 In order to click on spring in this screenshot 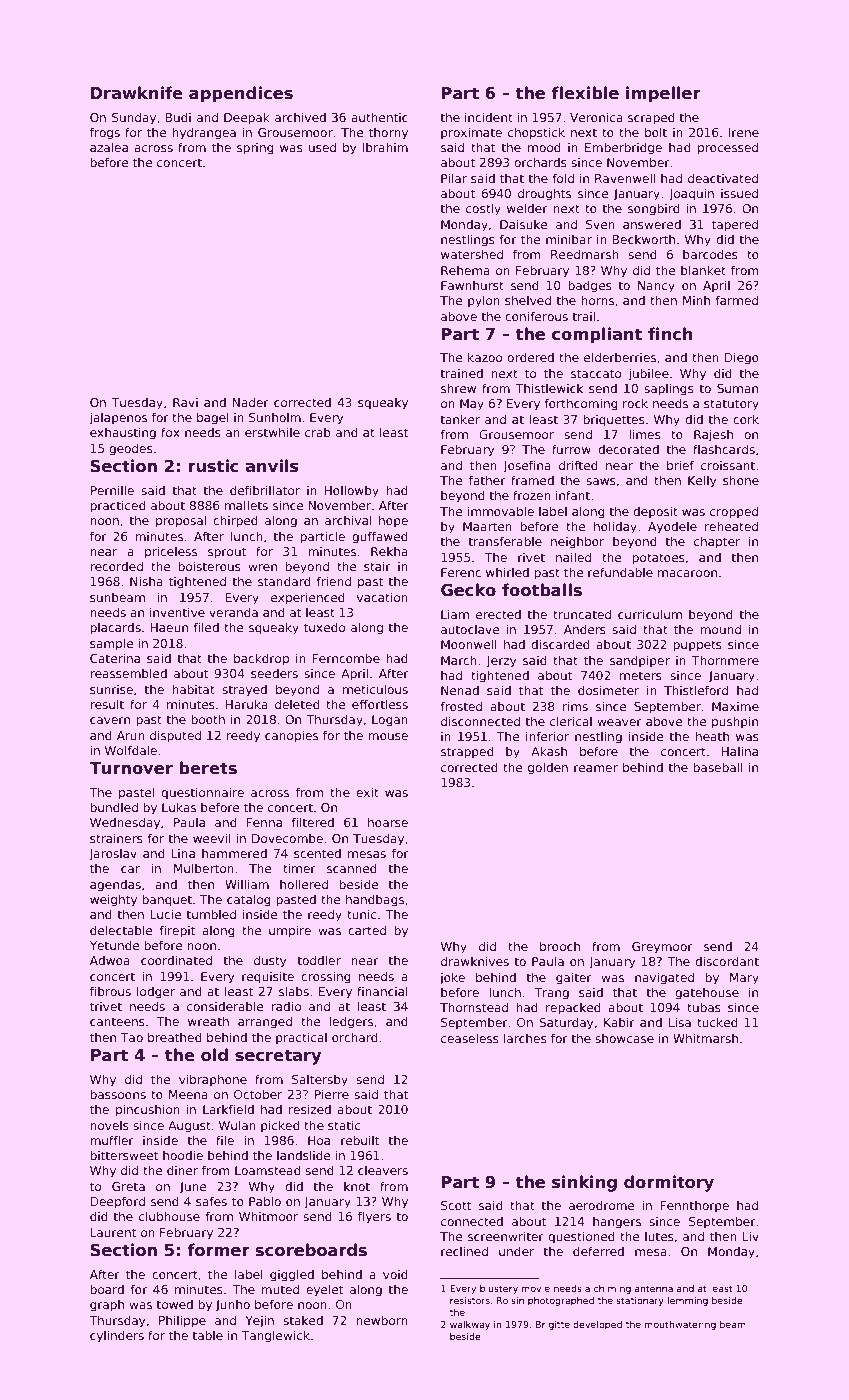, I will do `click(255, 149)`.
